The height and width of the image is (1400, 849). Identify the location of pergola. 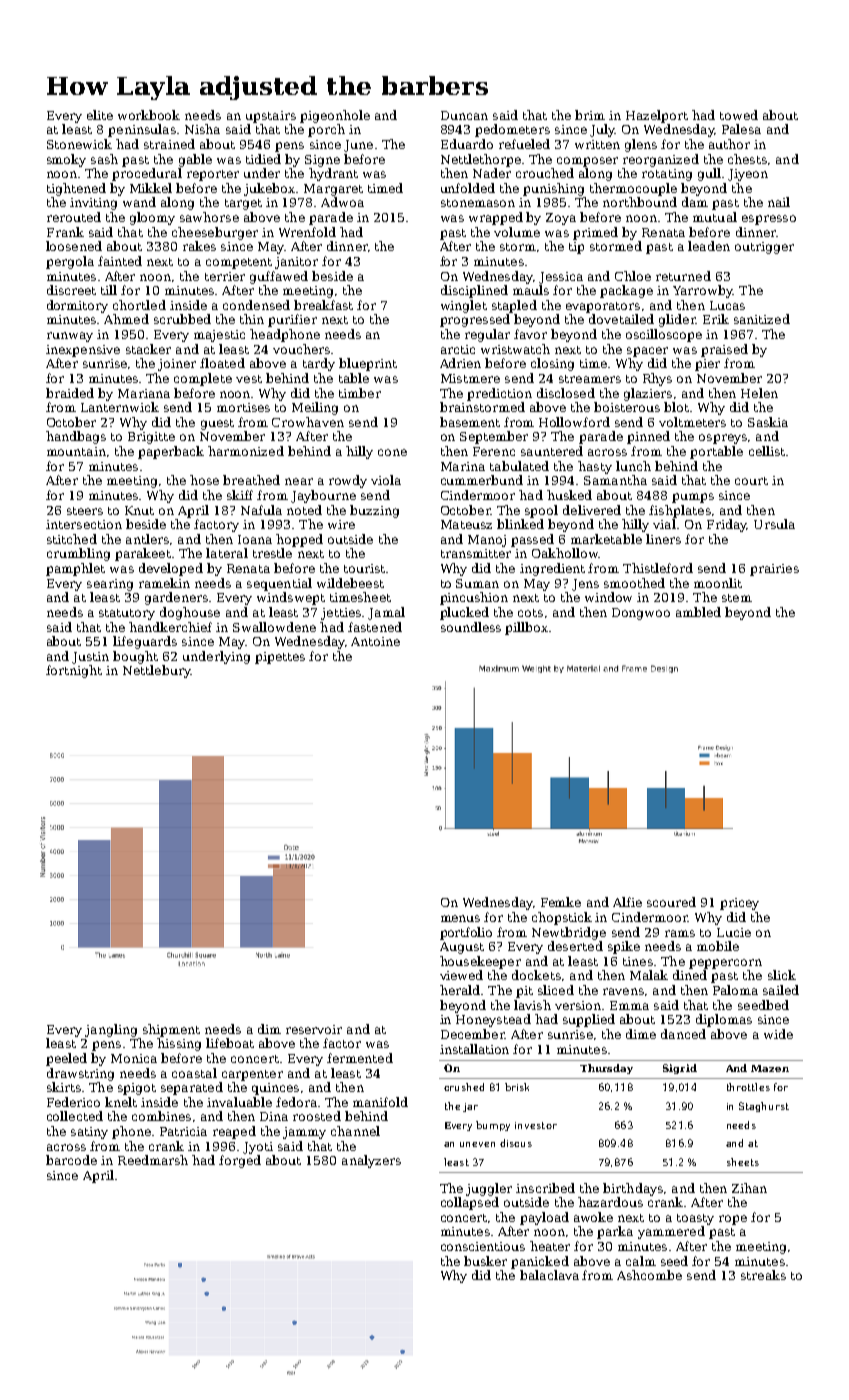
(70, 262).
